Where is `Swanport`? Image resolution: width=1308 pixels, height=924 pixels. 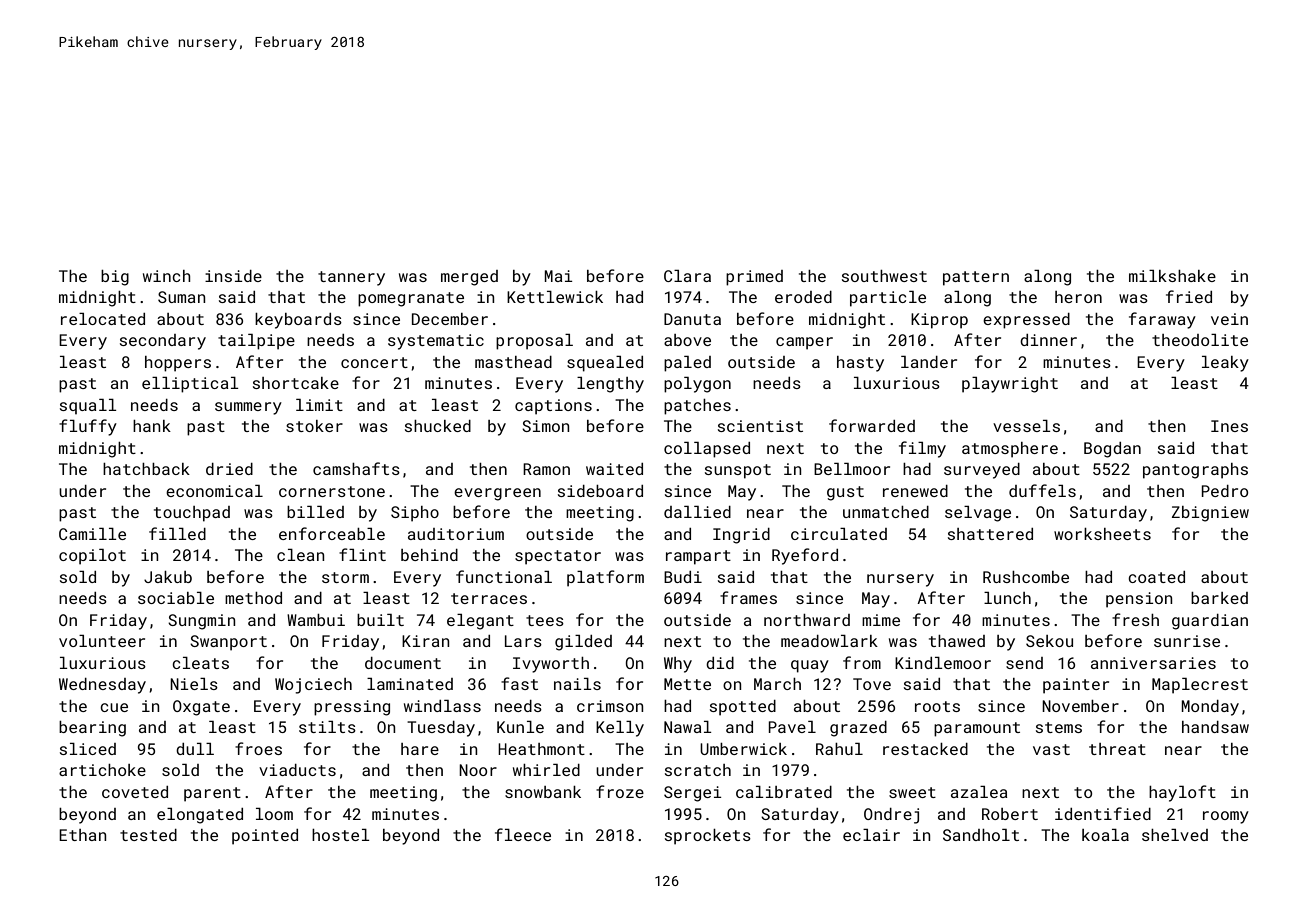 Swanport is located at coordinates (228, 643).
